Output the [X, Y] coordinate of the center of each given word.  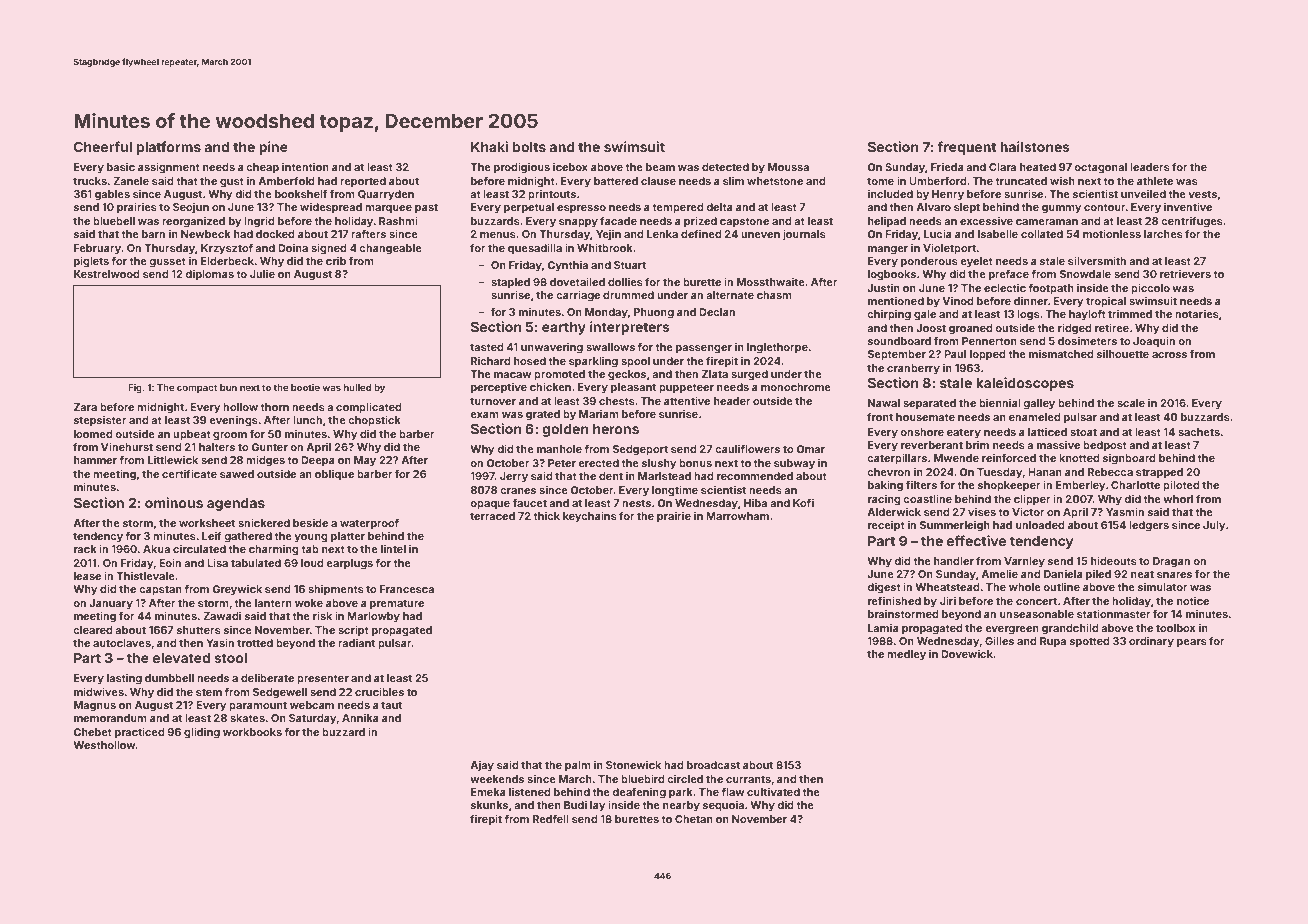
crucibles [379, 691]
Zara [85, 407]
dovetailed [577, 281]
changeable [390, 249]
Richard [491, 361]
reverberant [932, 445]
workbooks [252, 732]
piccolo [1150, 288]
